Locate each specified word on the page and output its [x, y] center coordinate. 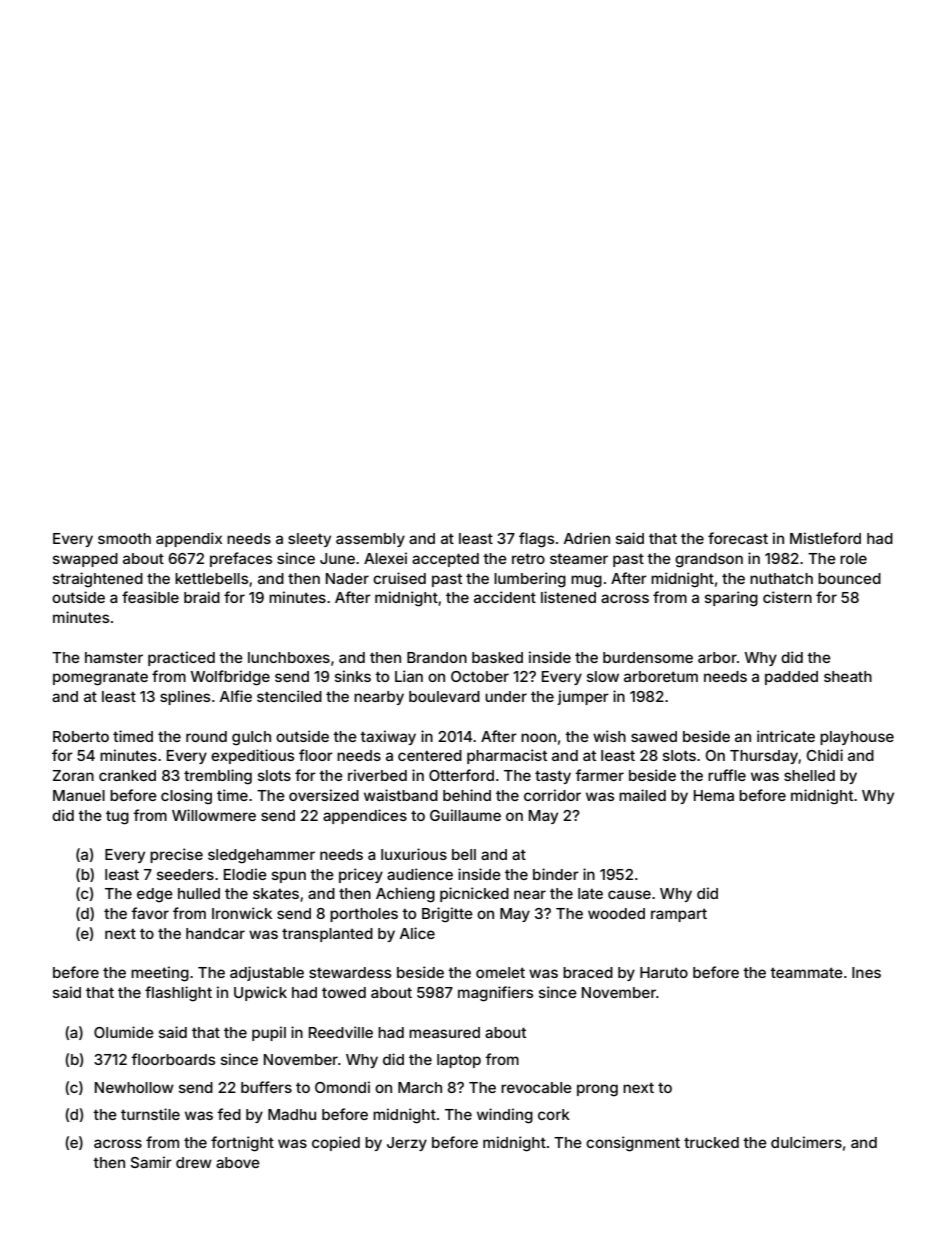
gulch [251, 738]
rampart [679, 915]
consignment [633, 1144]
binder [556, 874]
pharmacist [507, 756]
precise [176, 855]
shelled [809, 775]
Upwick [260, 993]
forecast [738, 538]
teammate [806, 973]
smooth [124, 538]
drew [194, 1162]
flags [536, 540]
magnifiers [495, 994]
